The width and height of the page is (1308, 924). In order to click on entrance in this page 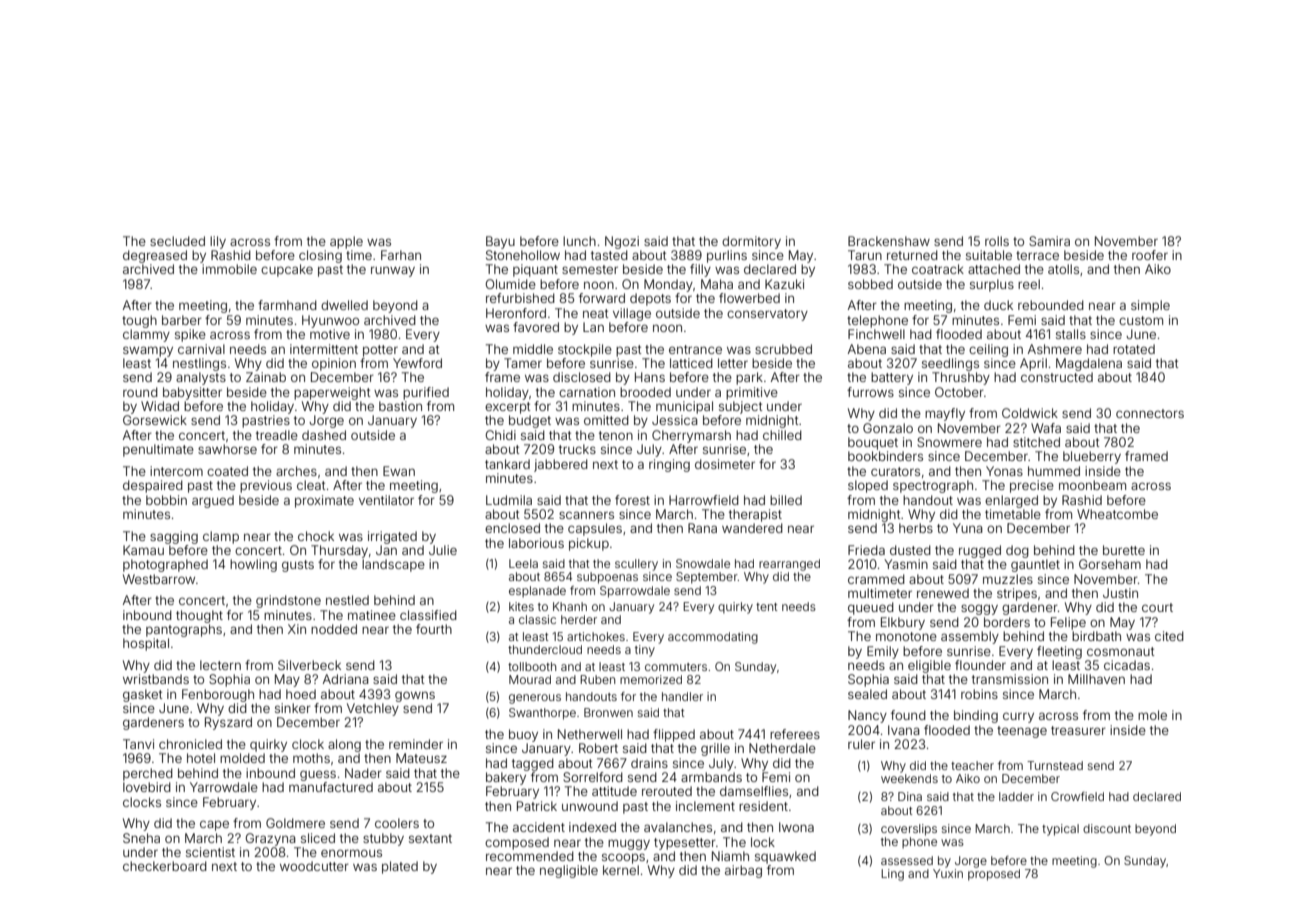, I will do `click(695, 349)`.
